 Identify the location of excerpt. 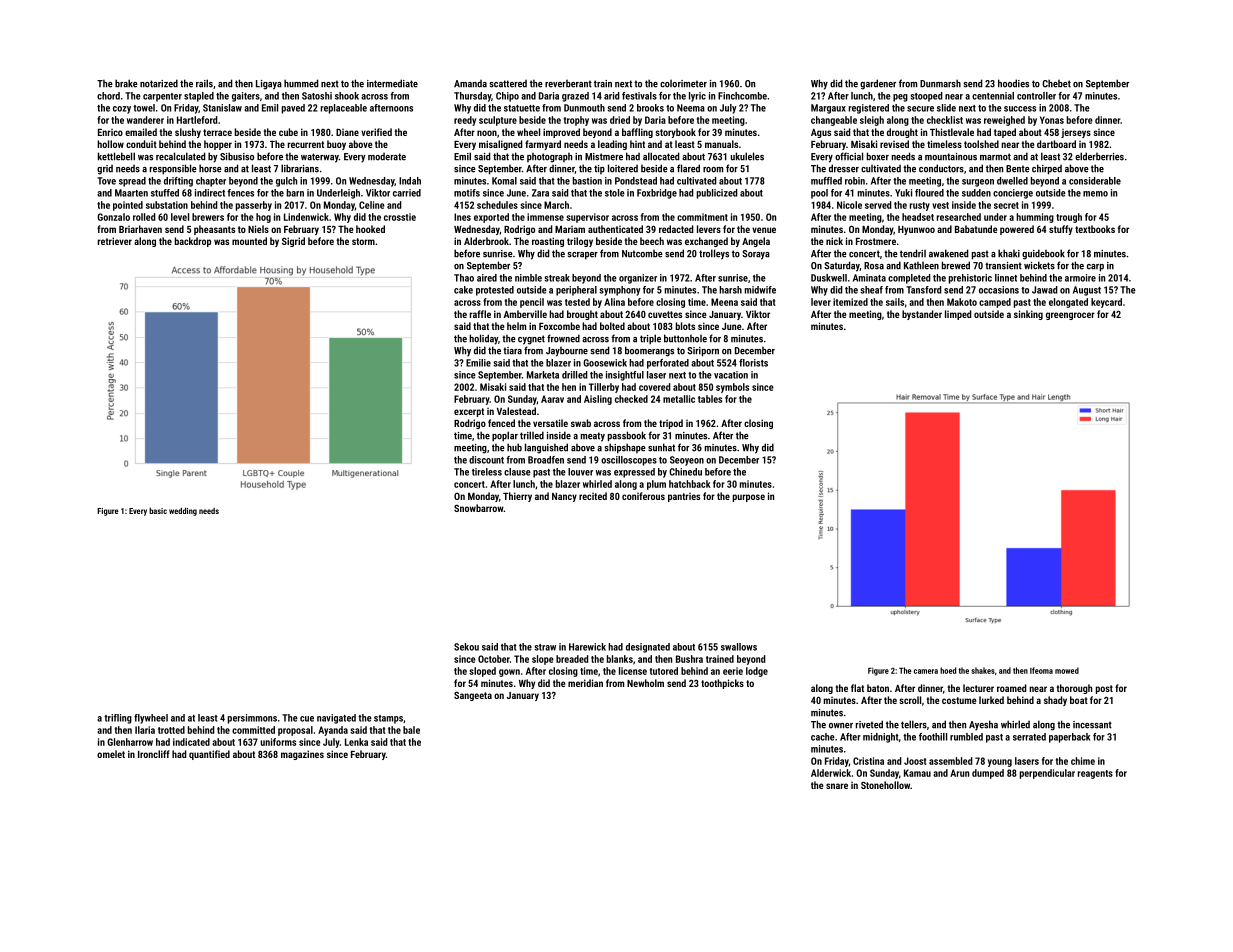
(469, 412).
